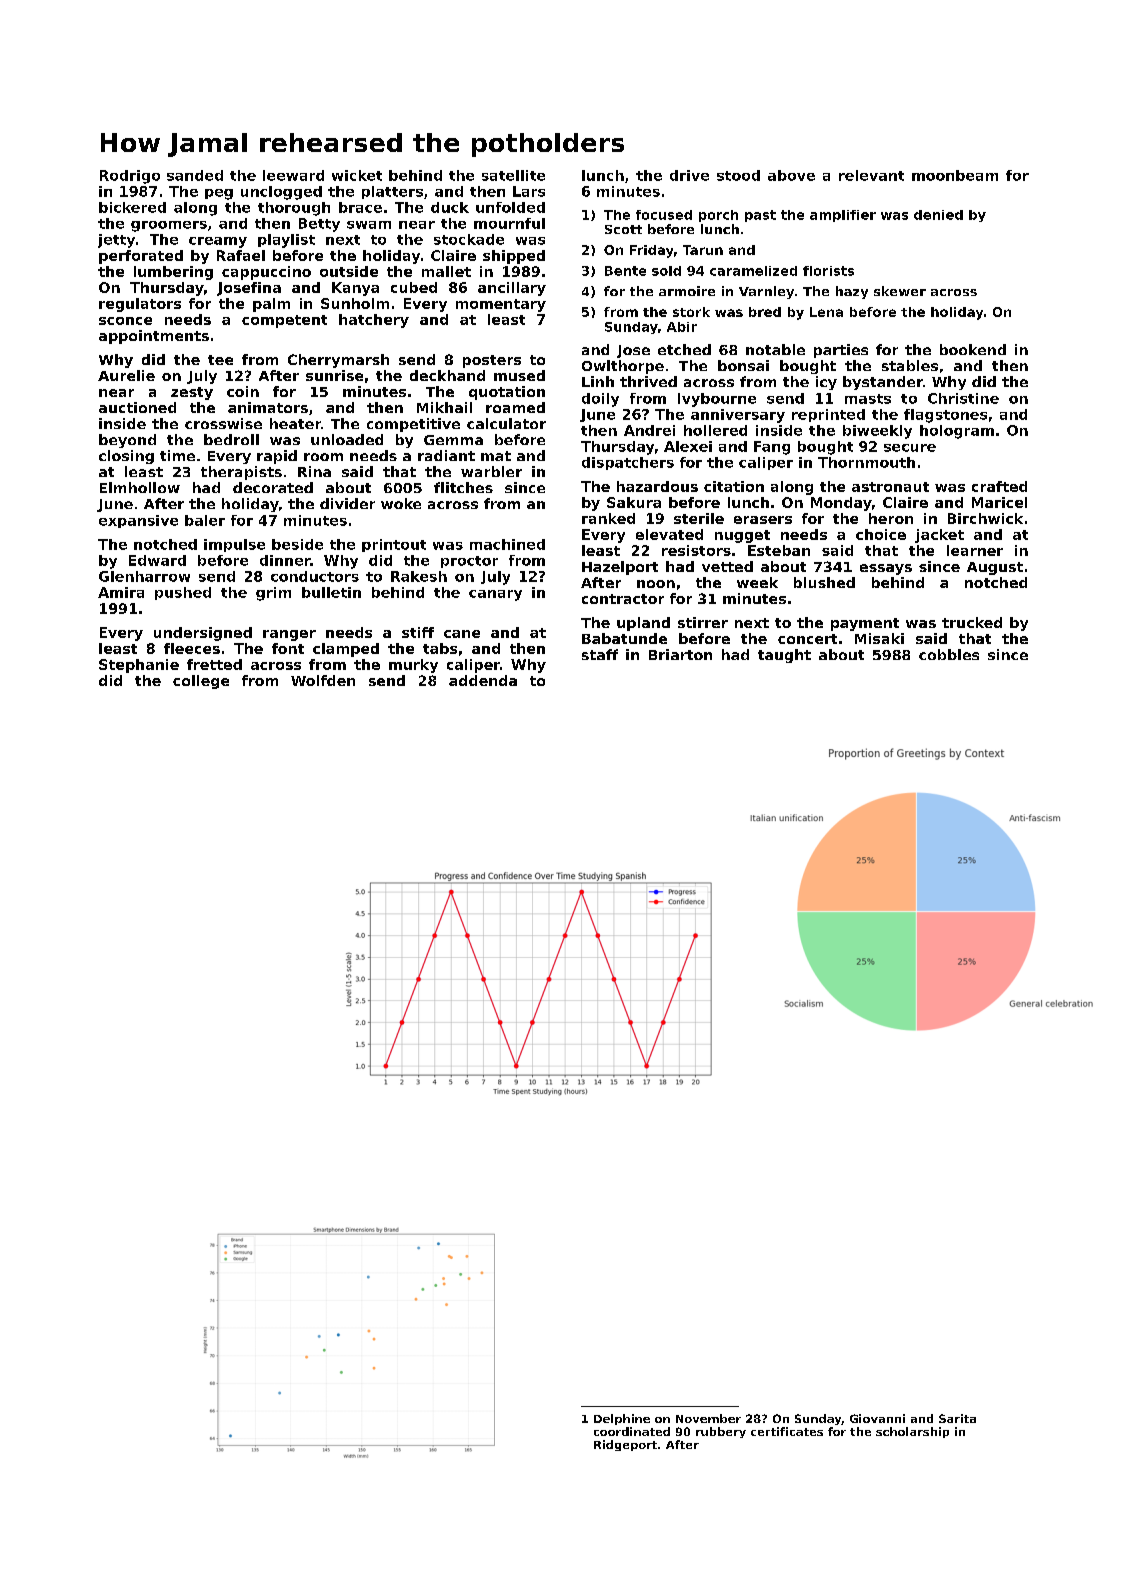 The height and width of the document is (1594, 1127). I want to click on cobbles, so click(949, 654).
